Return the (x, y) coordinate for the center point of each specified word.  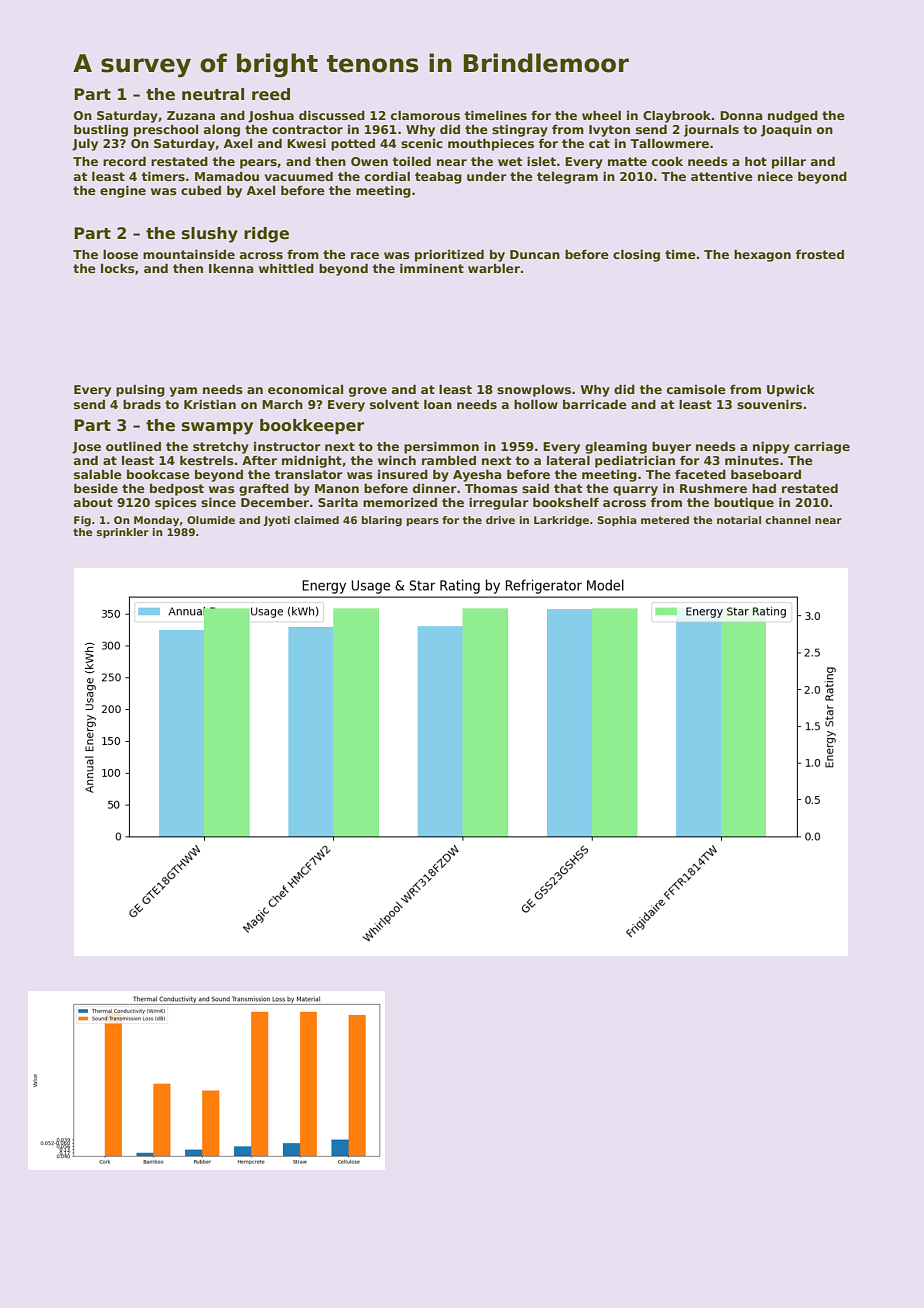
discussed (332, 115)
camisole (696, 389)
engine (123, 191)
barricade (595, 404)
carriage (822, 448)
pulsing (140, 391)
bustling (101, 130)
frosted (820, 254)
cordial (387, 176)
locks (118, 268)
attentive (722, 176)
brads (142, 404)
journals (711, 130)
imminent (432, 268)
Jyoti (276, 521)
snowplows (534, 391)
